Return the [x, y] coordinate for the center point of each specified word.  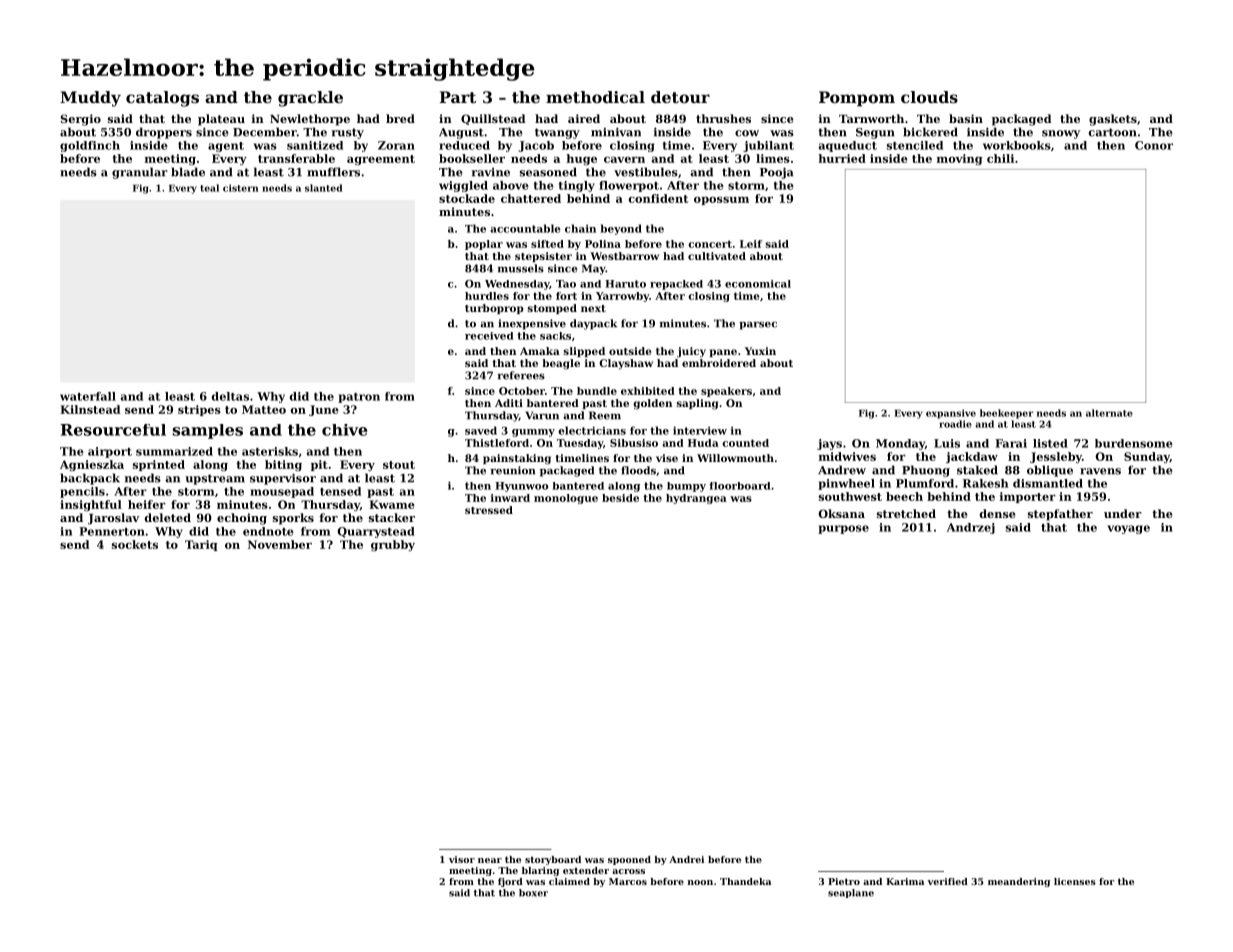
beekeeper [1006, 414]
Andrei [686, 859]
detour [680, 97]
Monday [900, 444]
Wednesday [517, 285]
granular [140, 173]
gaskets [1113, 120]
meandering [1019, 882]
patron [359, 398]
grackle [310, 99]
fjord [510, 882]
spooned [629, 860]
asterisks [270, 451]
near [490, 860]
